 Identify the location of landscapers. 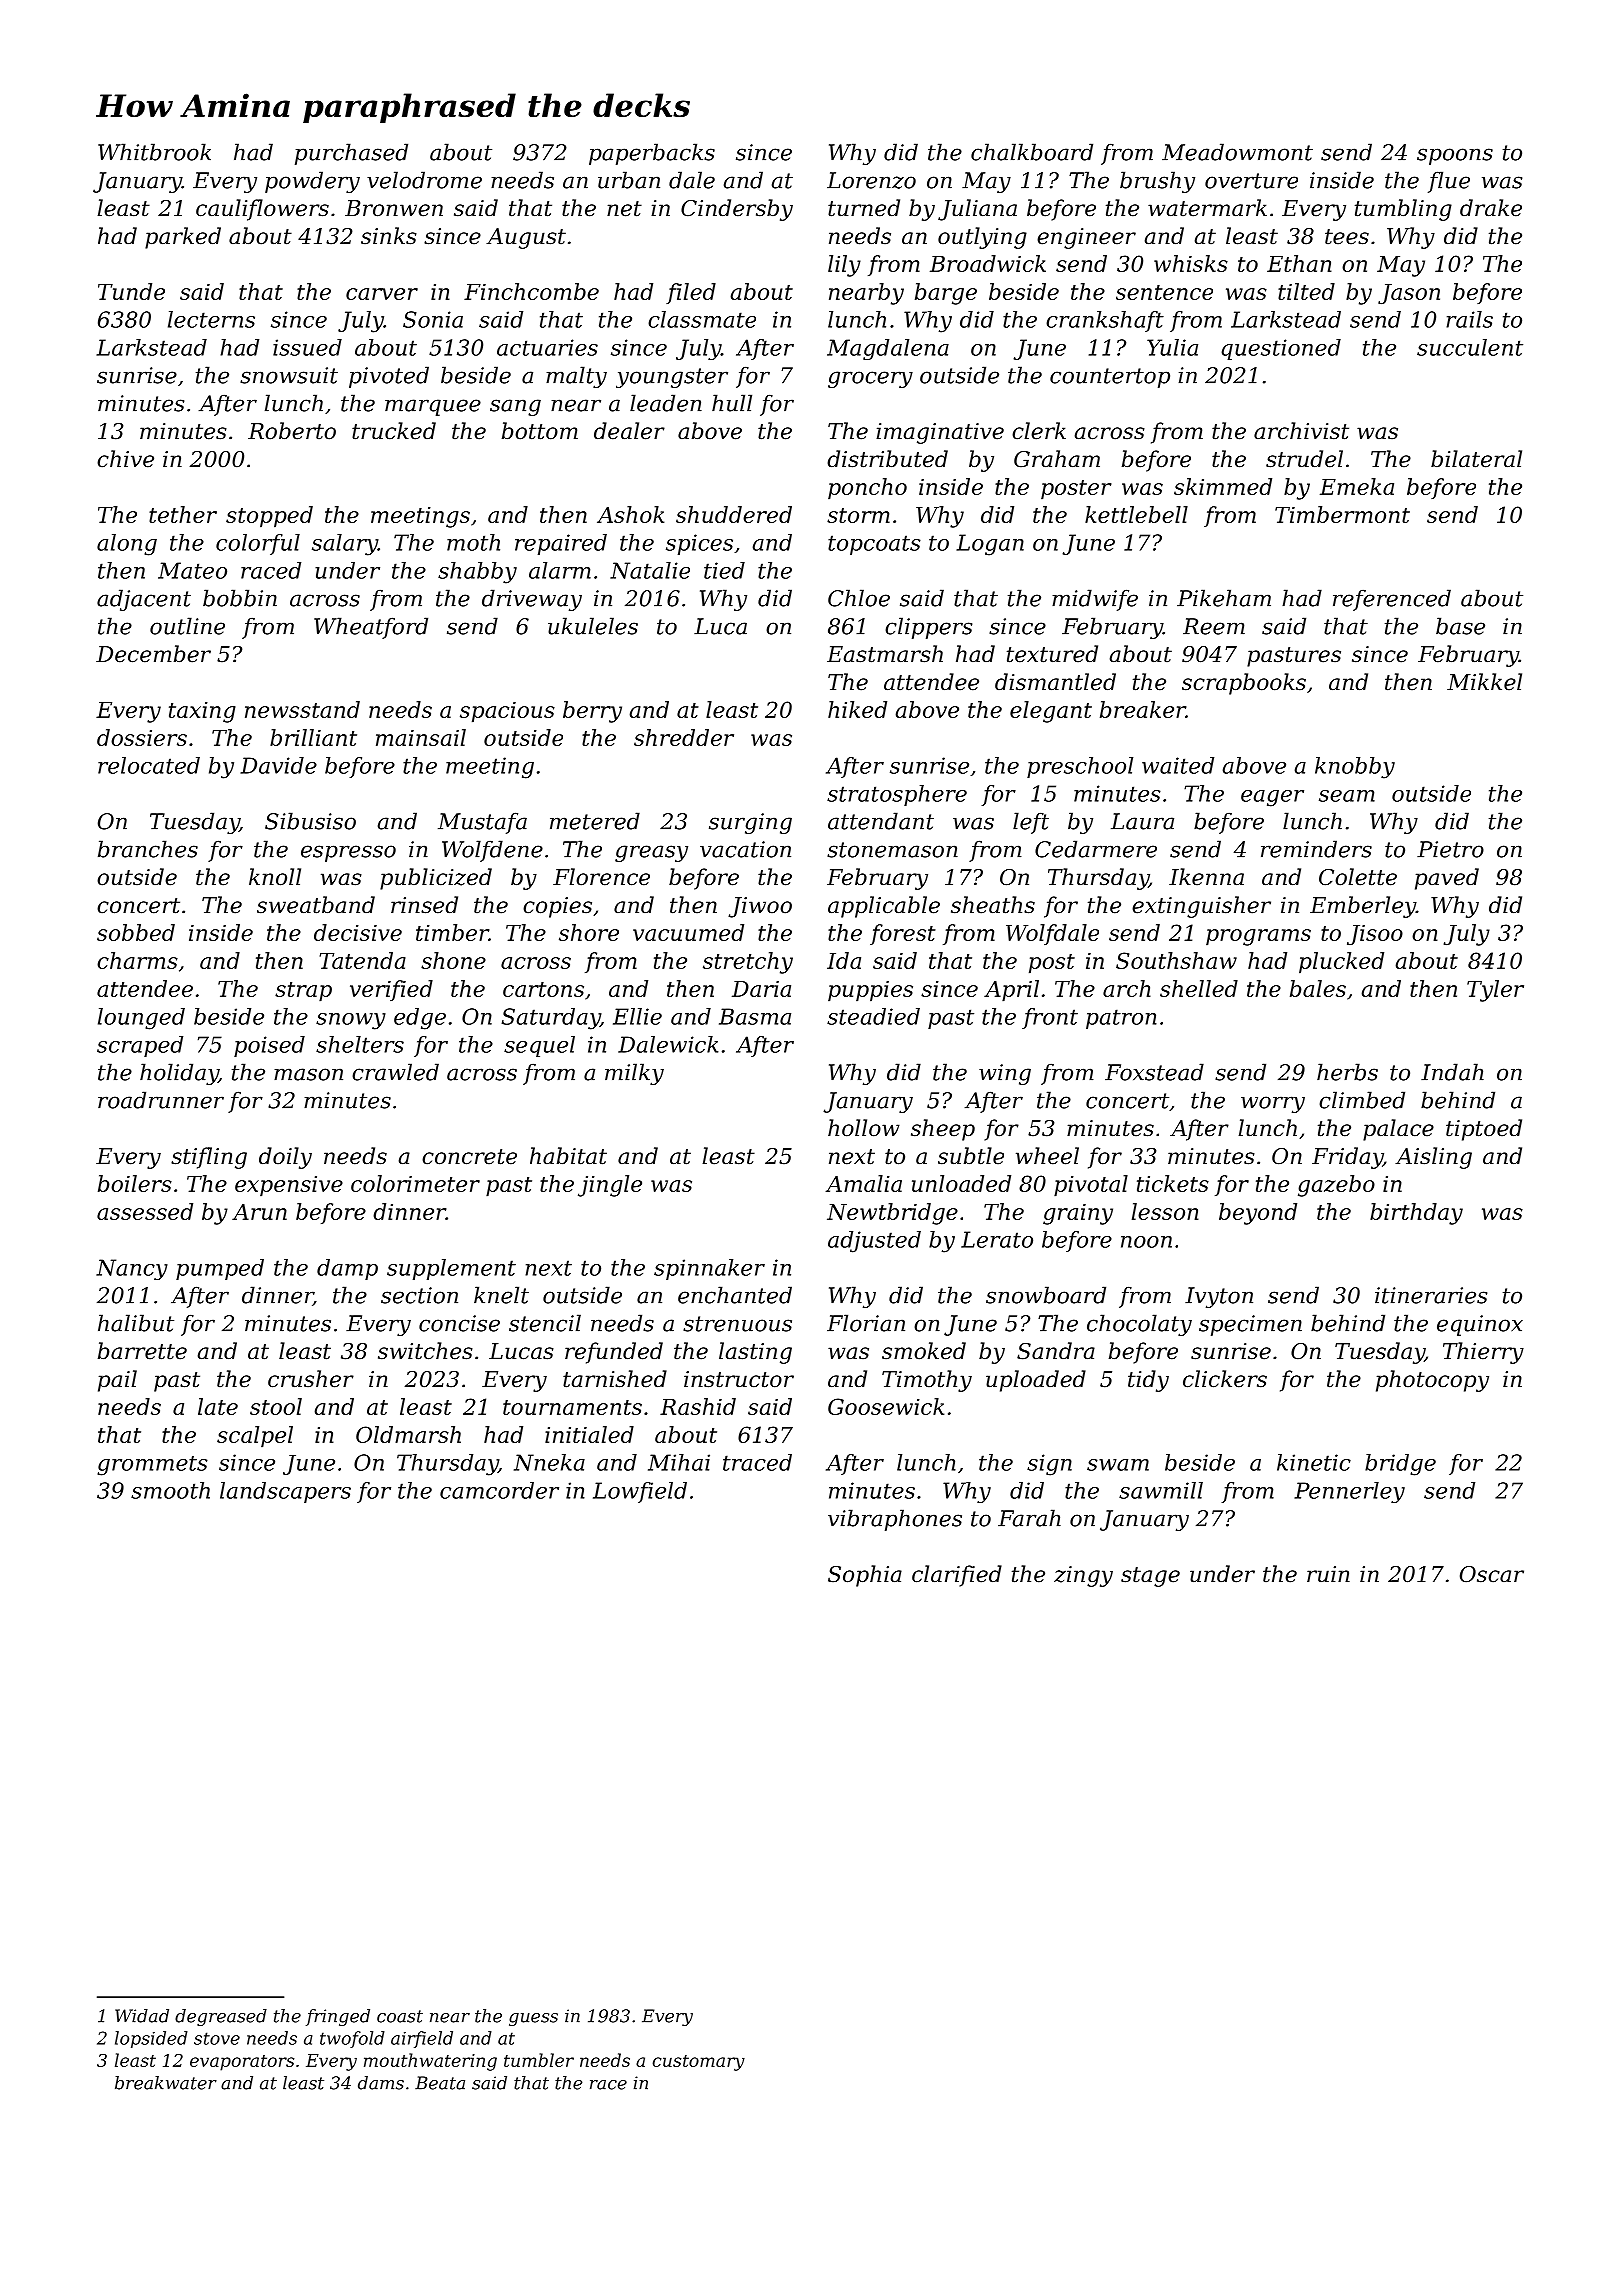
(285, 1492).
